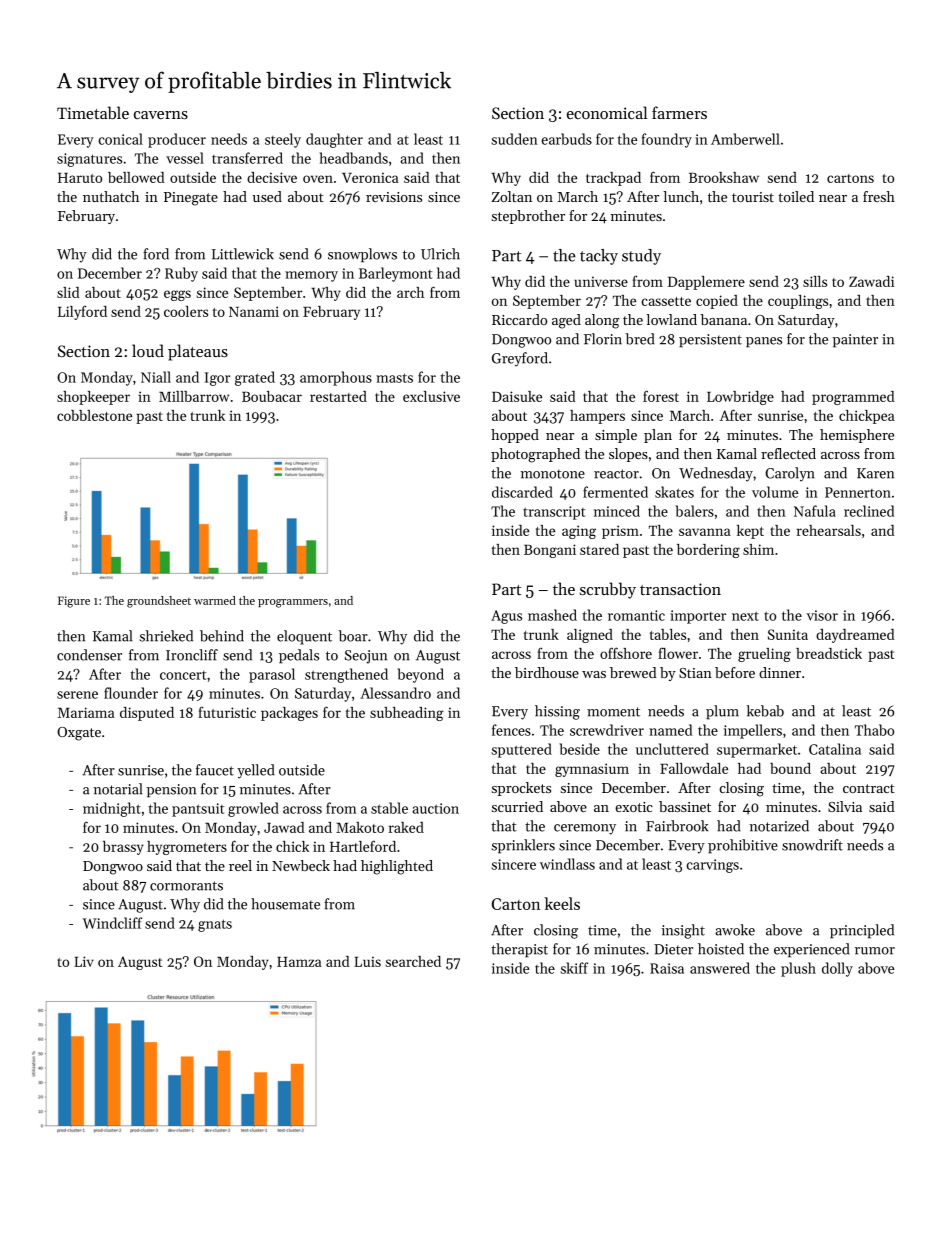 Image resolution: width=952 pixels, height=1233 pixels. Describe the element at coordinates (855, 636) in the image. I see `daydreamed` at that location.
